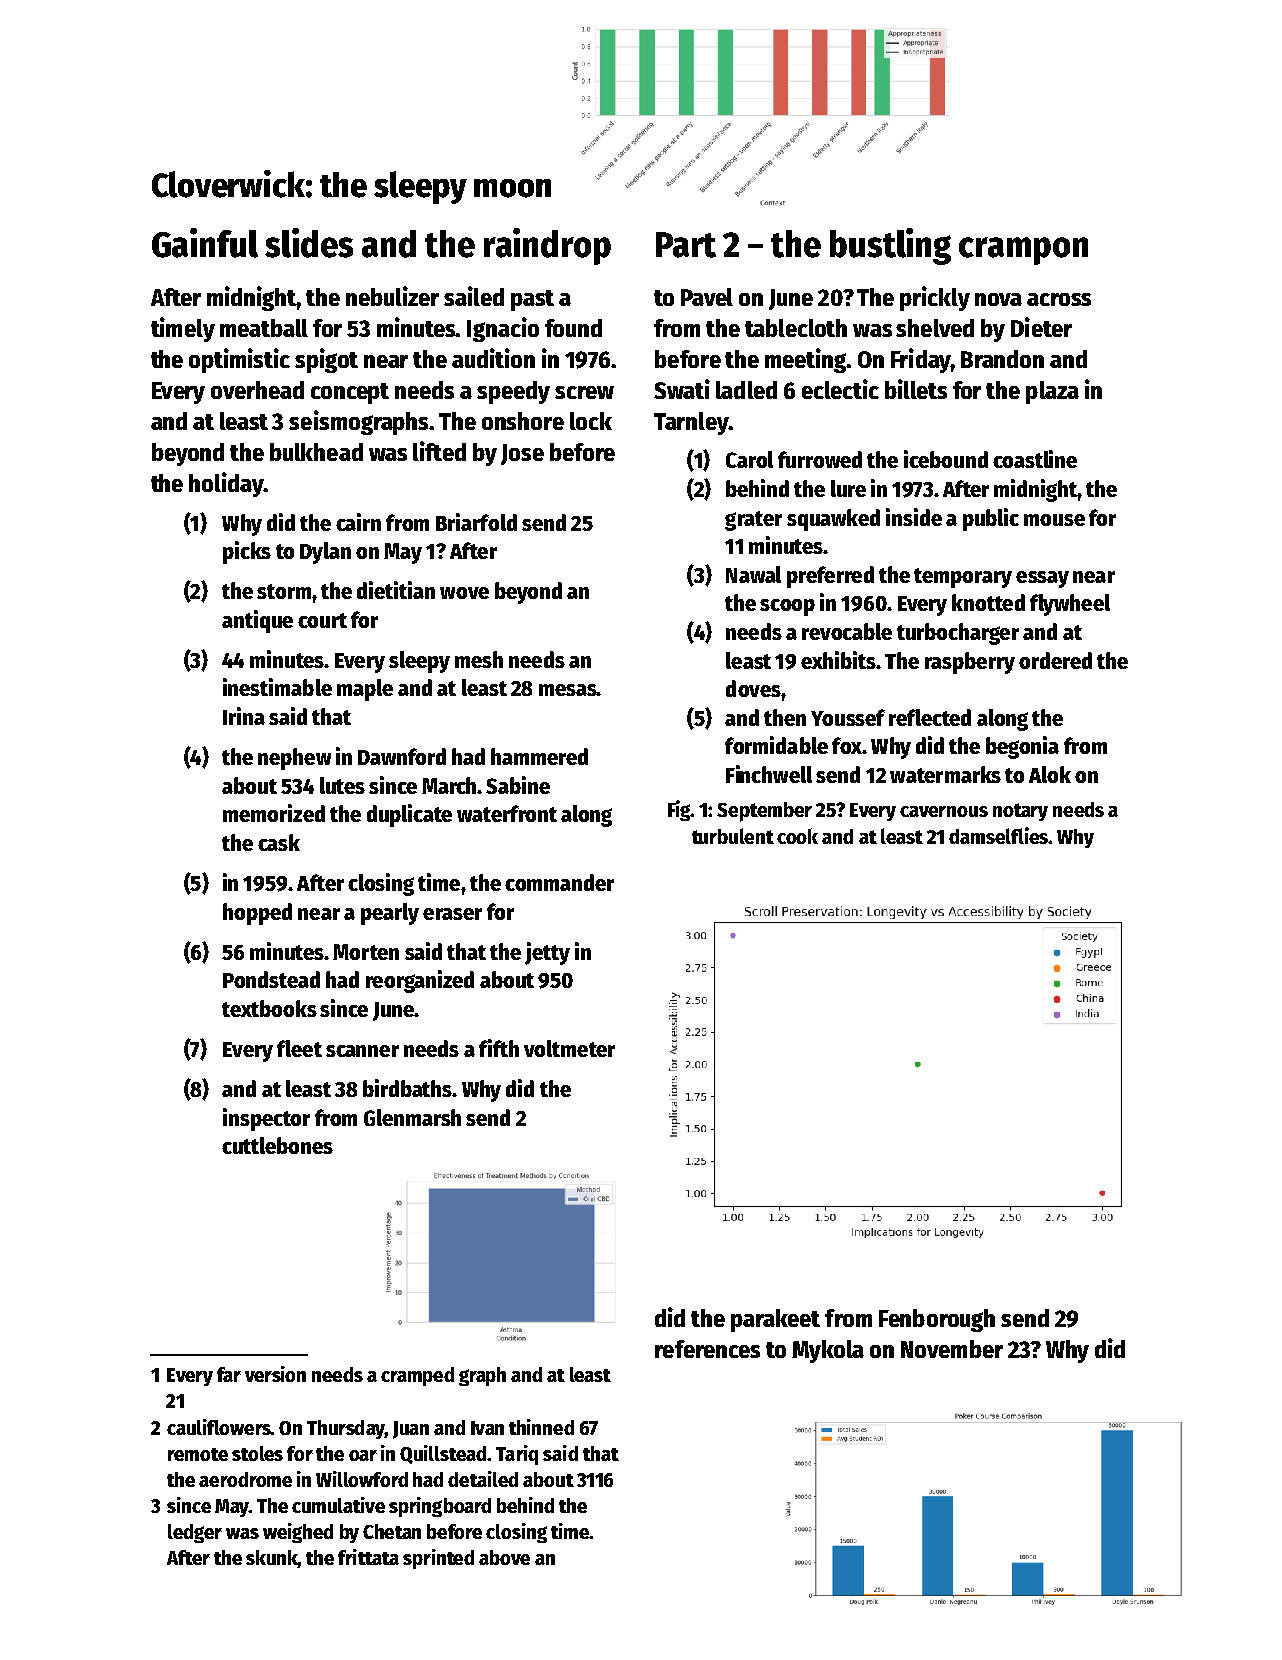 The width and height of the screenshot is (1282, 1660). I want to click on damselflies, so click(999, 835).
